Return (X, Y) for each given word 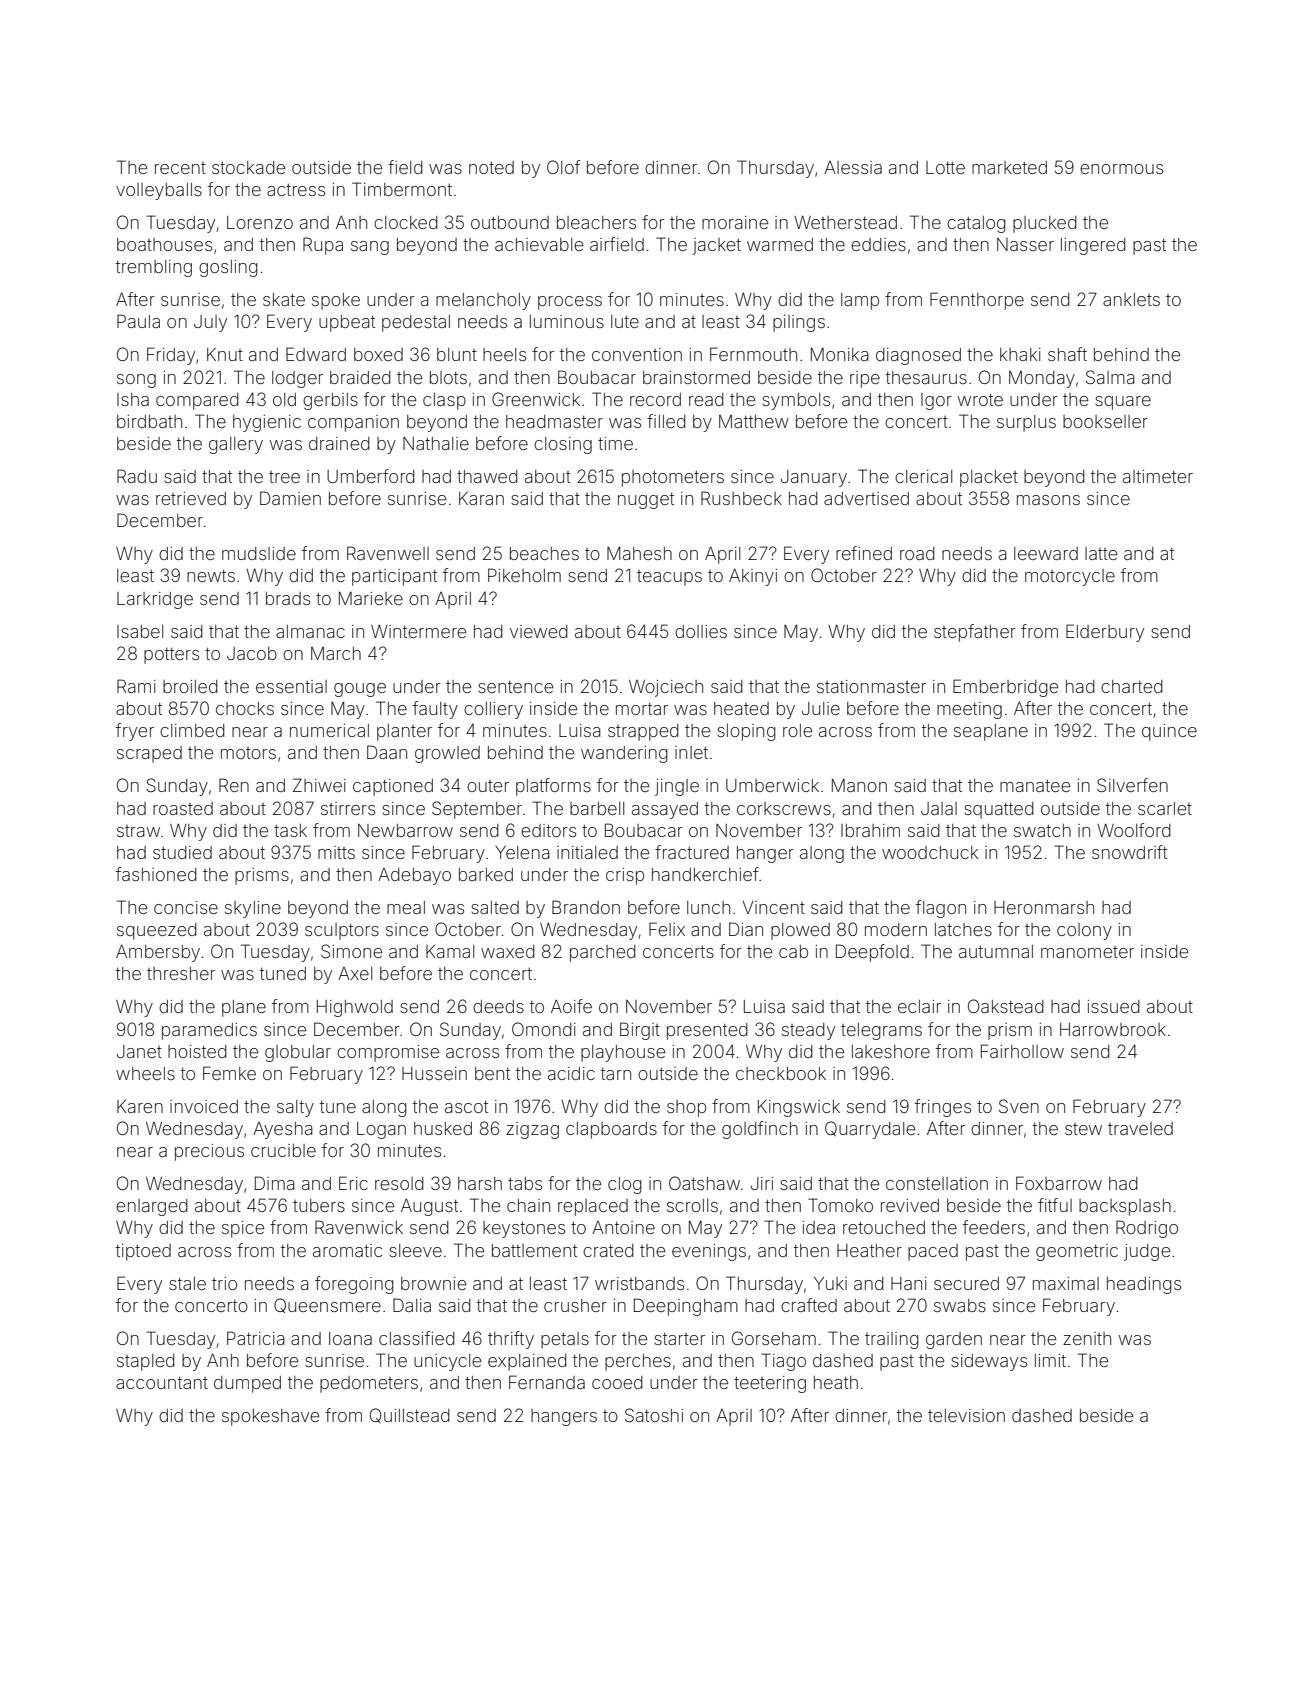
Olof (563, 167)
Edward (316, 354)
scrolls (692, 1205)
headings (1144, 1285)
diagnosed (918, 356)
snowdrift (1129, 852)
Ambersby (158, 953)
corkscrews (784, 808)
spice (243, 1229)
